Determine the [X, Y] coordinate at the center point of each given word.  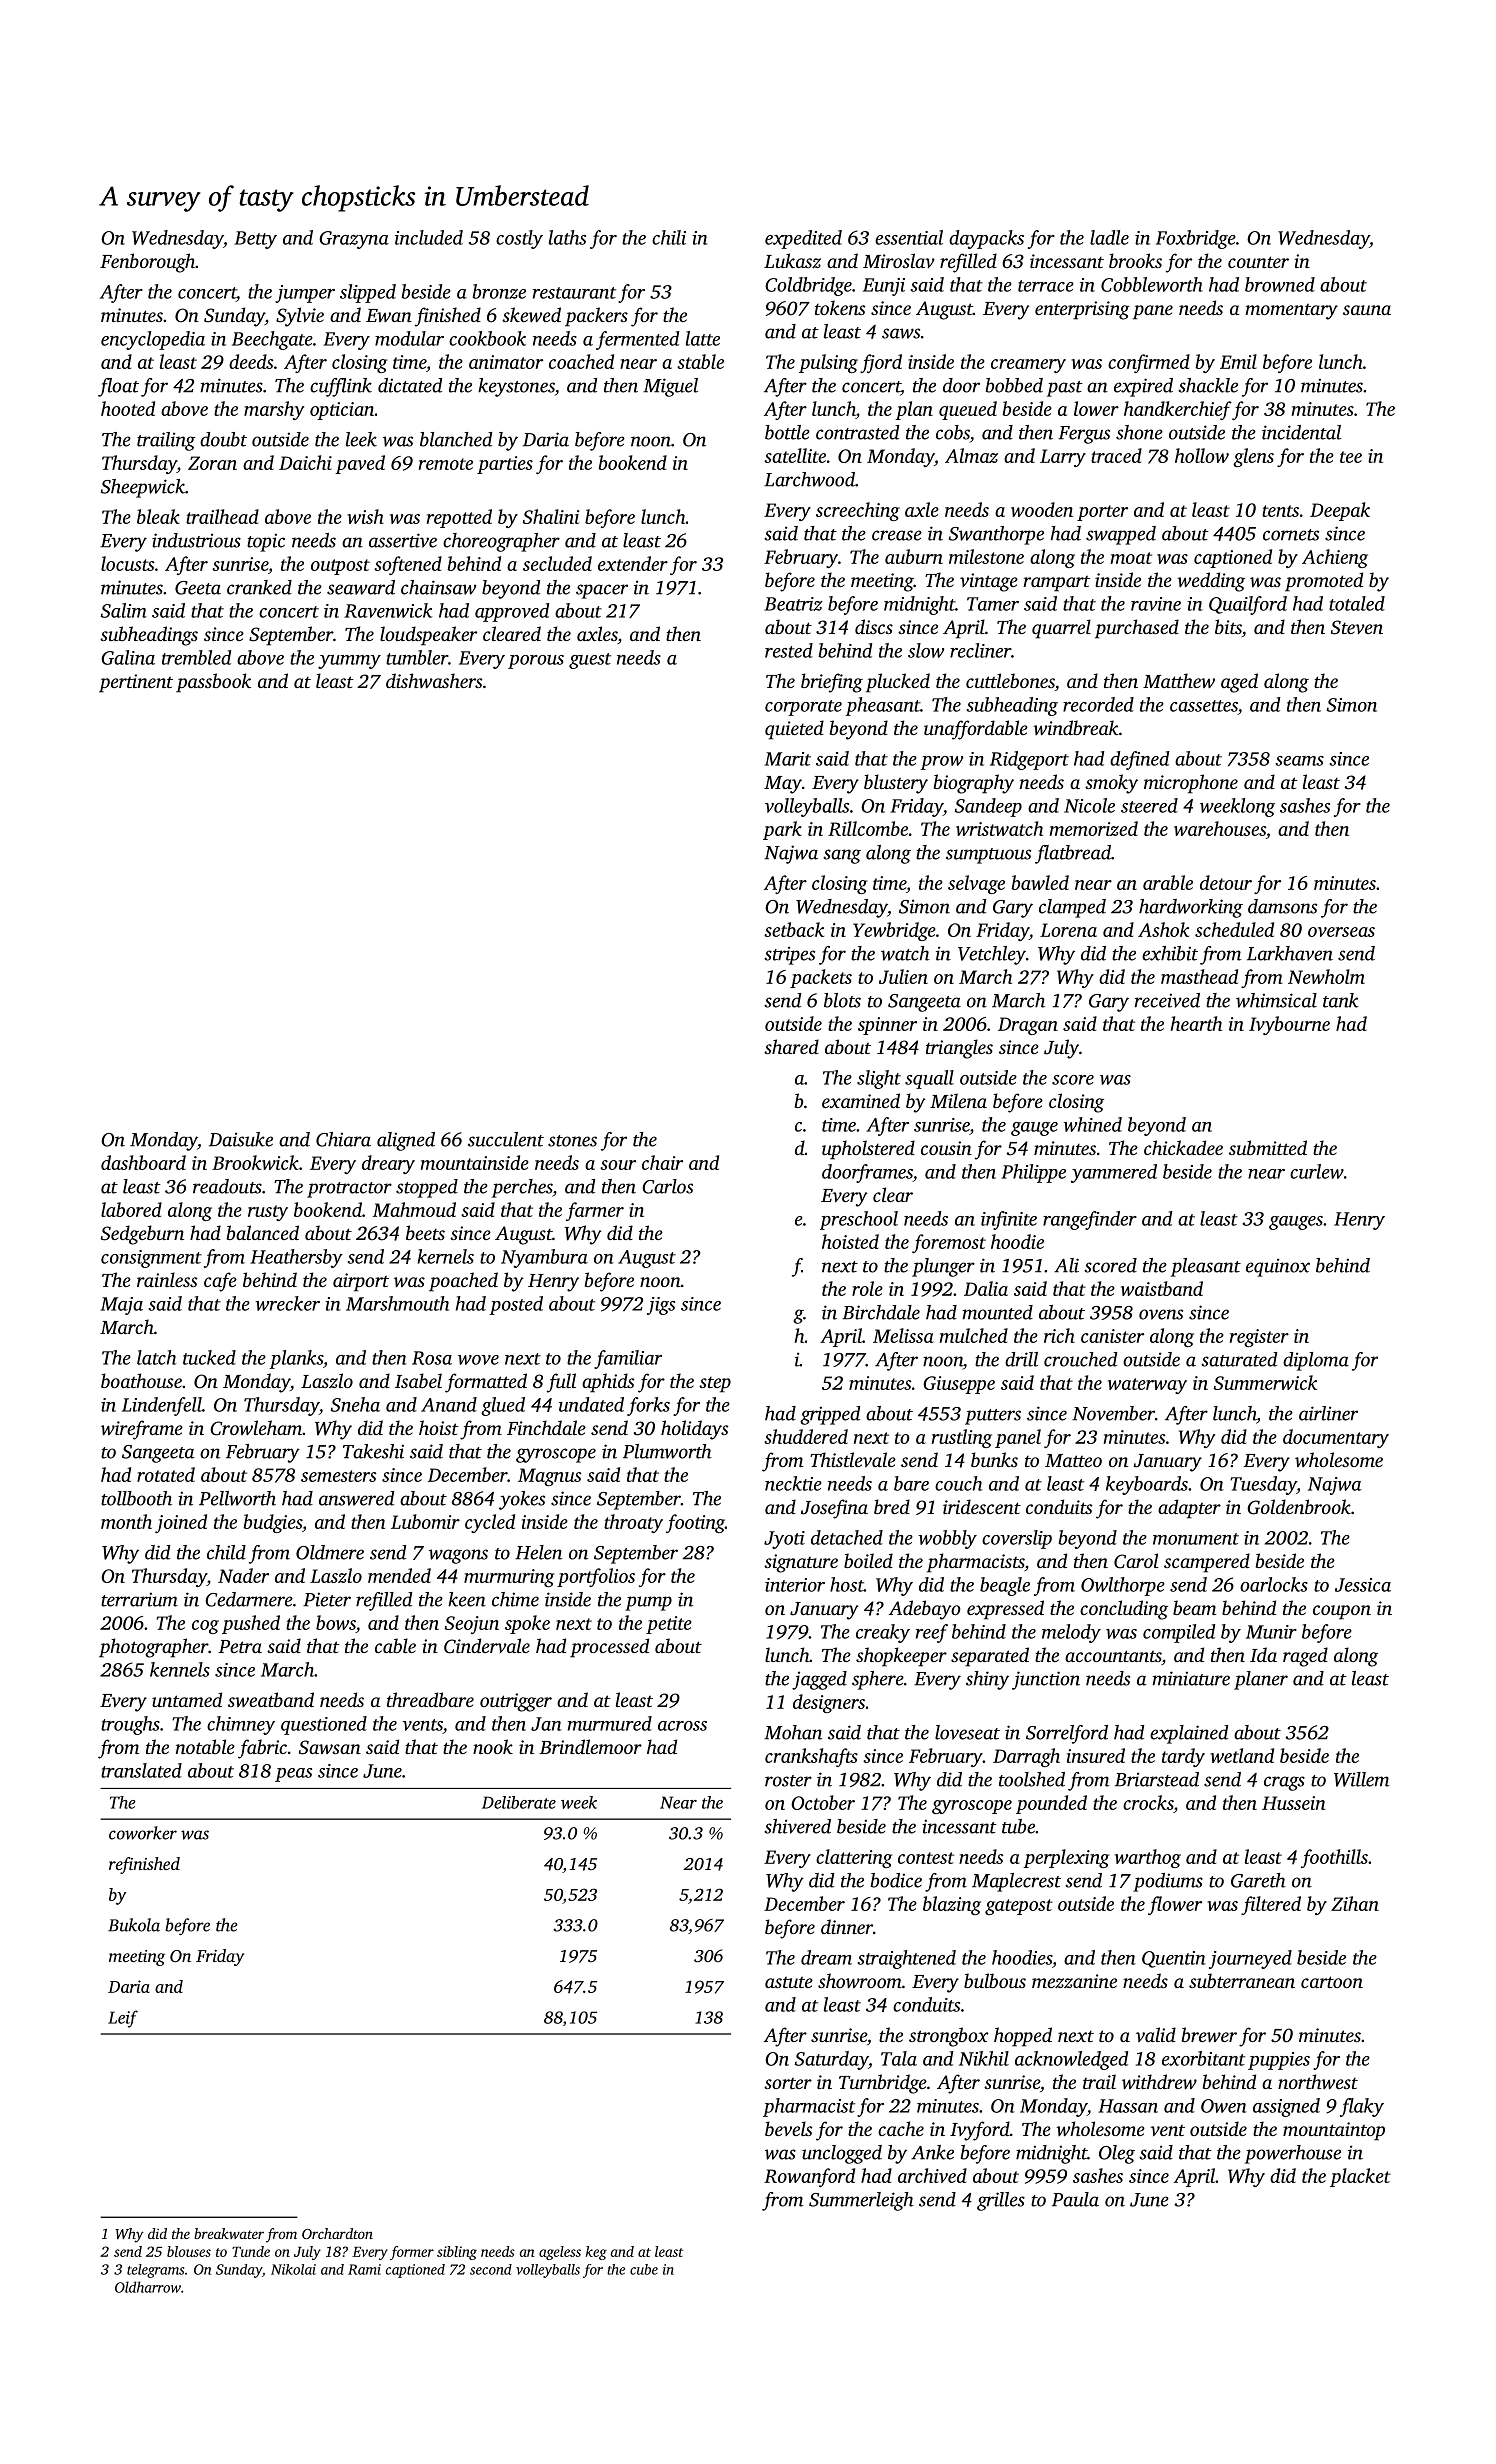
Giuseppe [959, 1385]
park [782, 830]
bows [336, 1622]
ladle [1109, 237]
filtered [1271, 1905]
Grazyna [354, 240]
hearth [1196, 1023]
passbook [213, 683]
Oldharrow [148, 2287]
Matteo [1073, 1460]
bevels [788, 2128]
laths [567, 237]
